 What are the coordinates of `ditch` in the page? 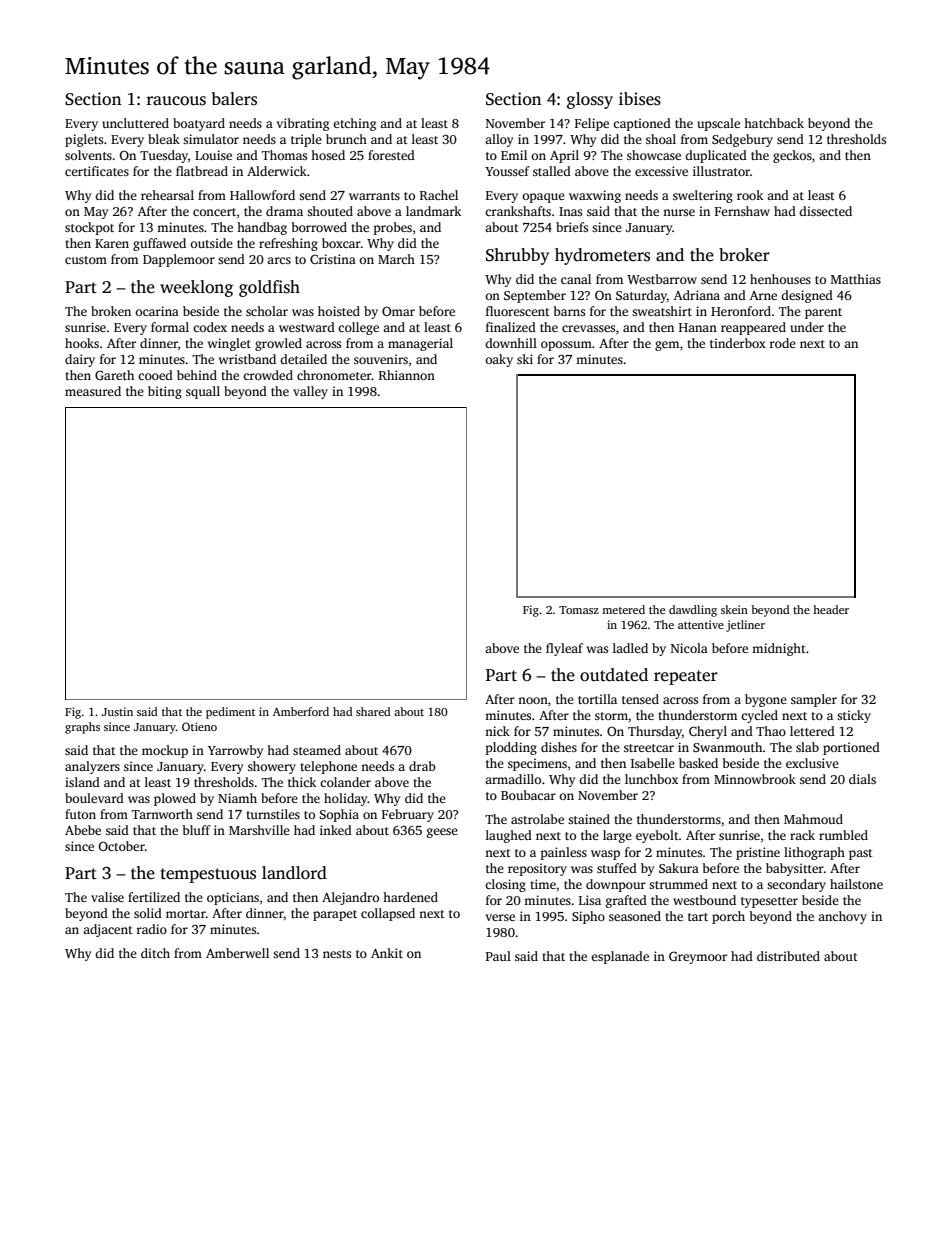 It's located at (155, 953).
